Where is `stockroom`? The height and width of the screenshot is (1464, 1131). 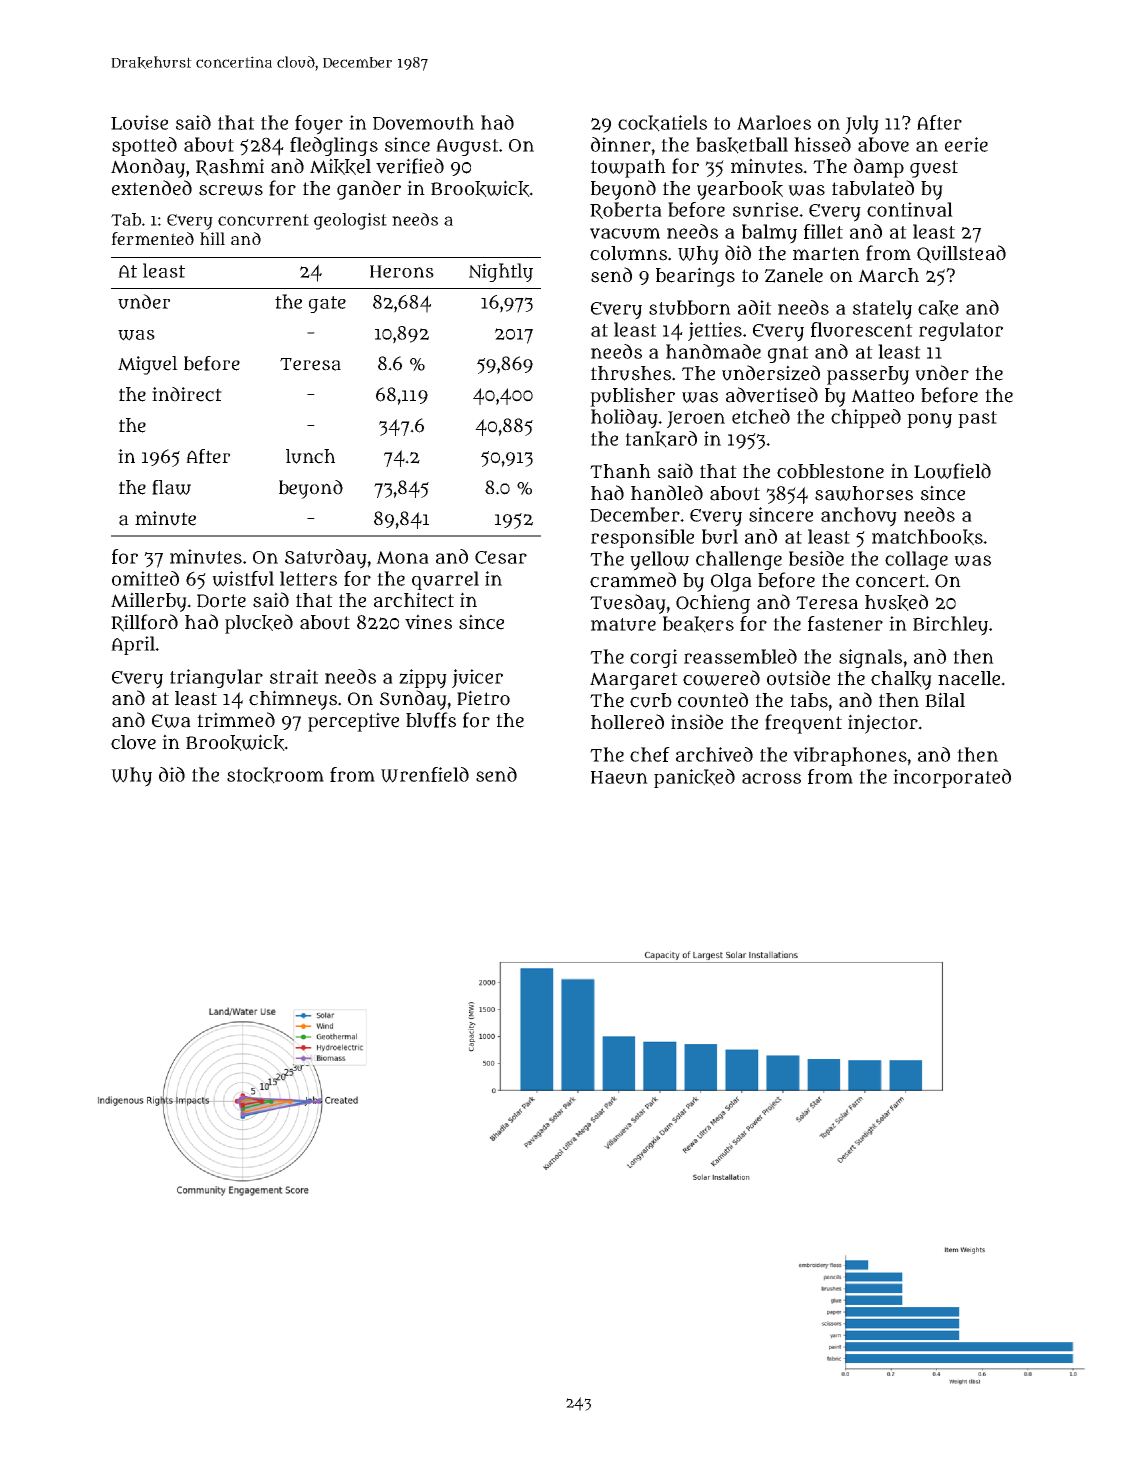
stockroom is located at coordinates (275, 775).
